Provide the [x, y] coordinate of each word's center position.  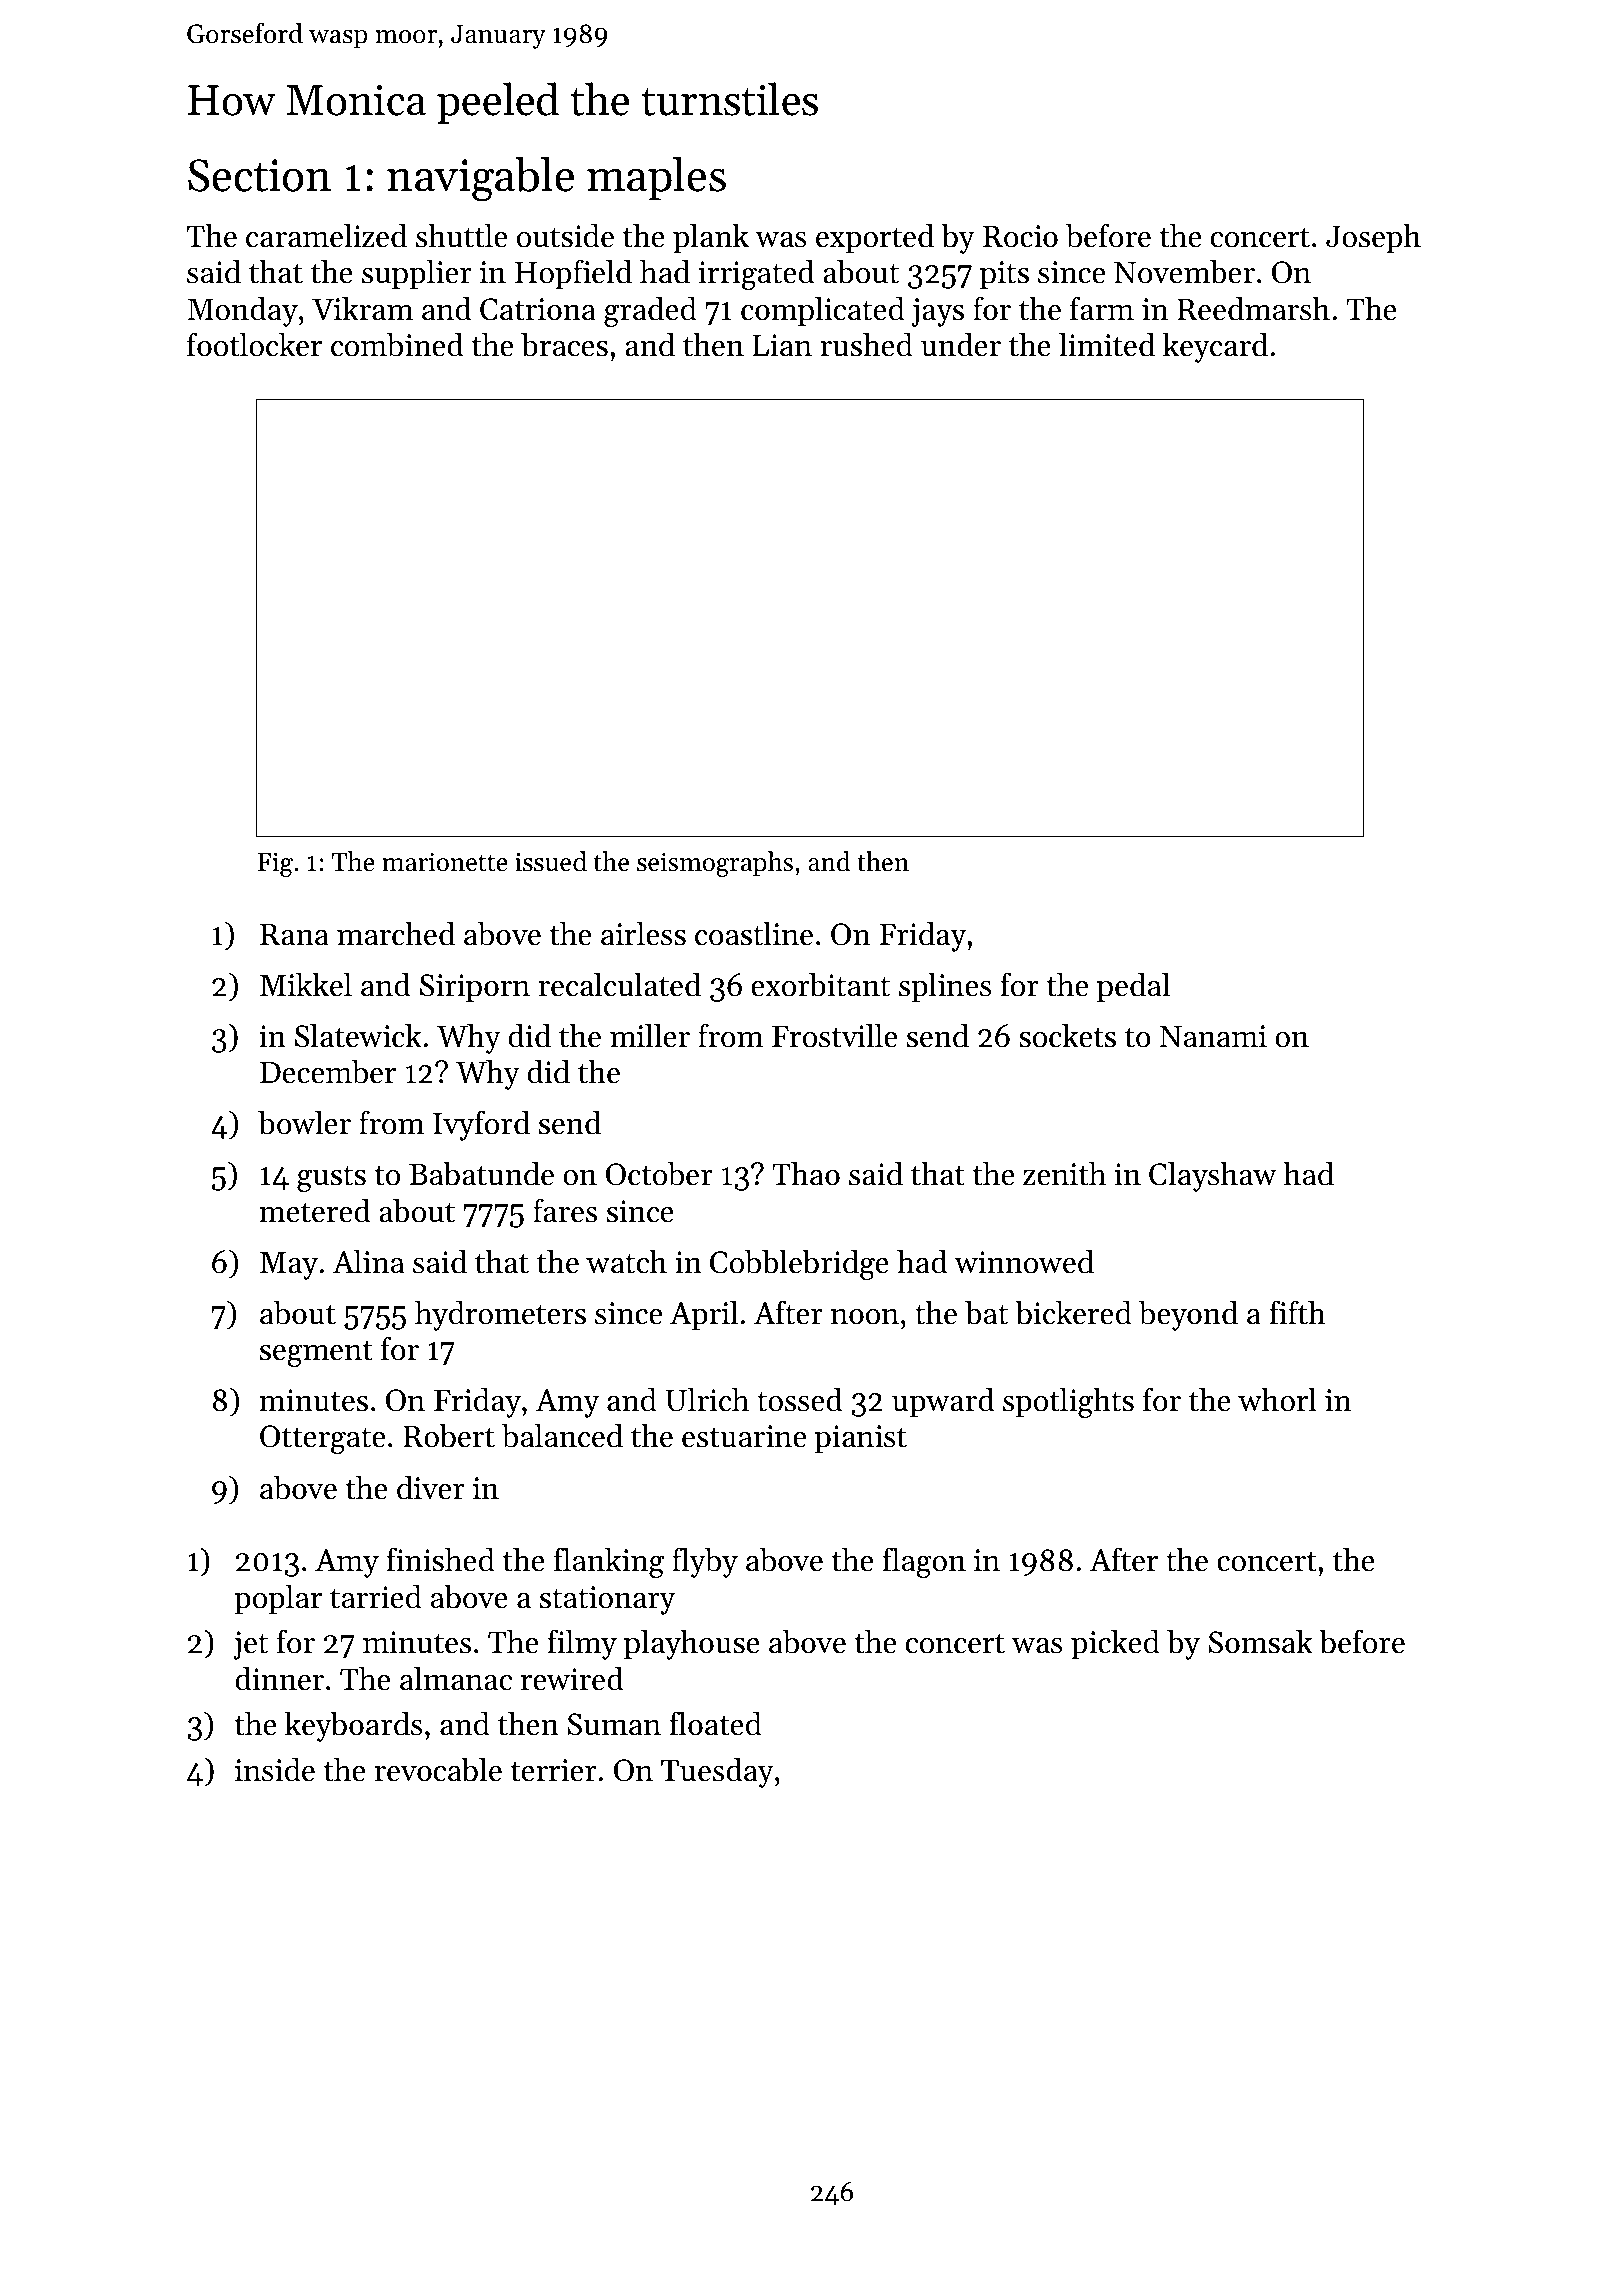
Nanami [1213, 1036]
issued [551, 861]
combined [397, 344]
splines [945, 987]
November [1184, 271]
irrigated [756, 274]
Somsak [1260, 1641]
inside [275, 1769]
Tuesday [717, 1772]
